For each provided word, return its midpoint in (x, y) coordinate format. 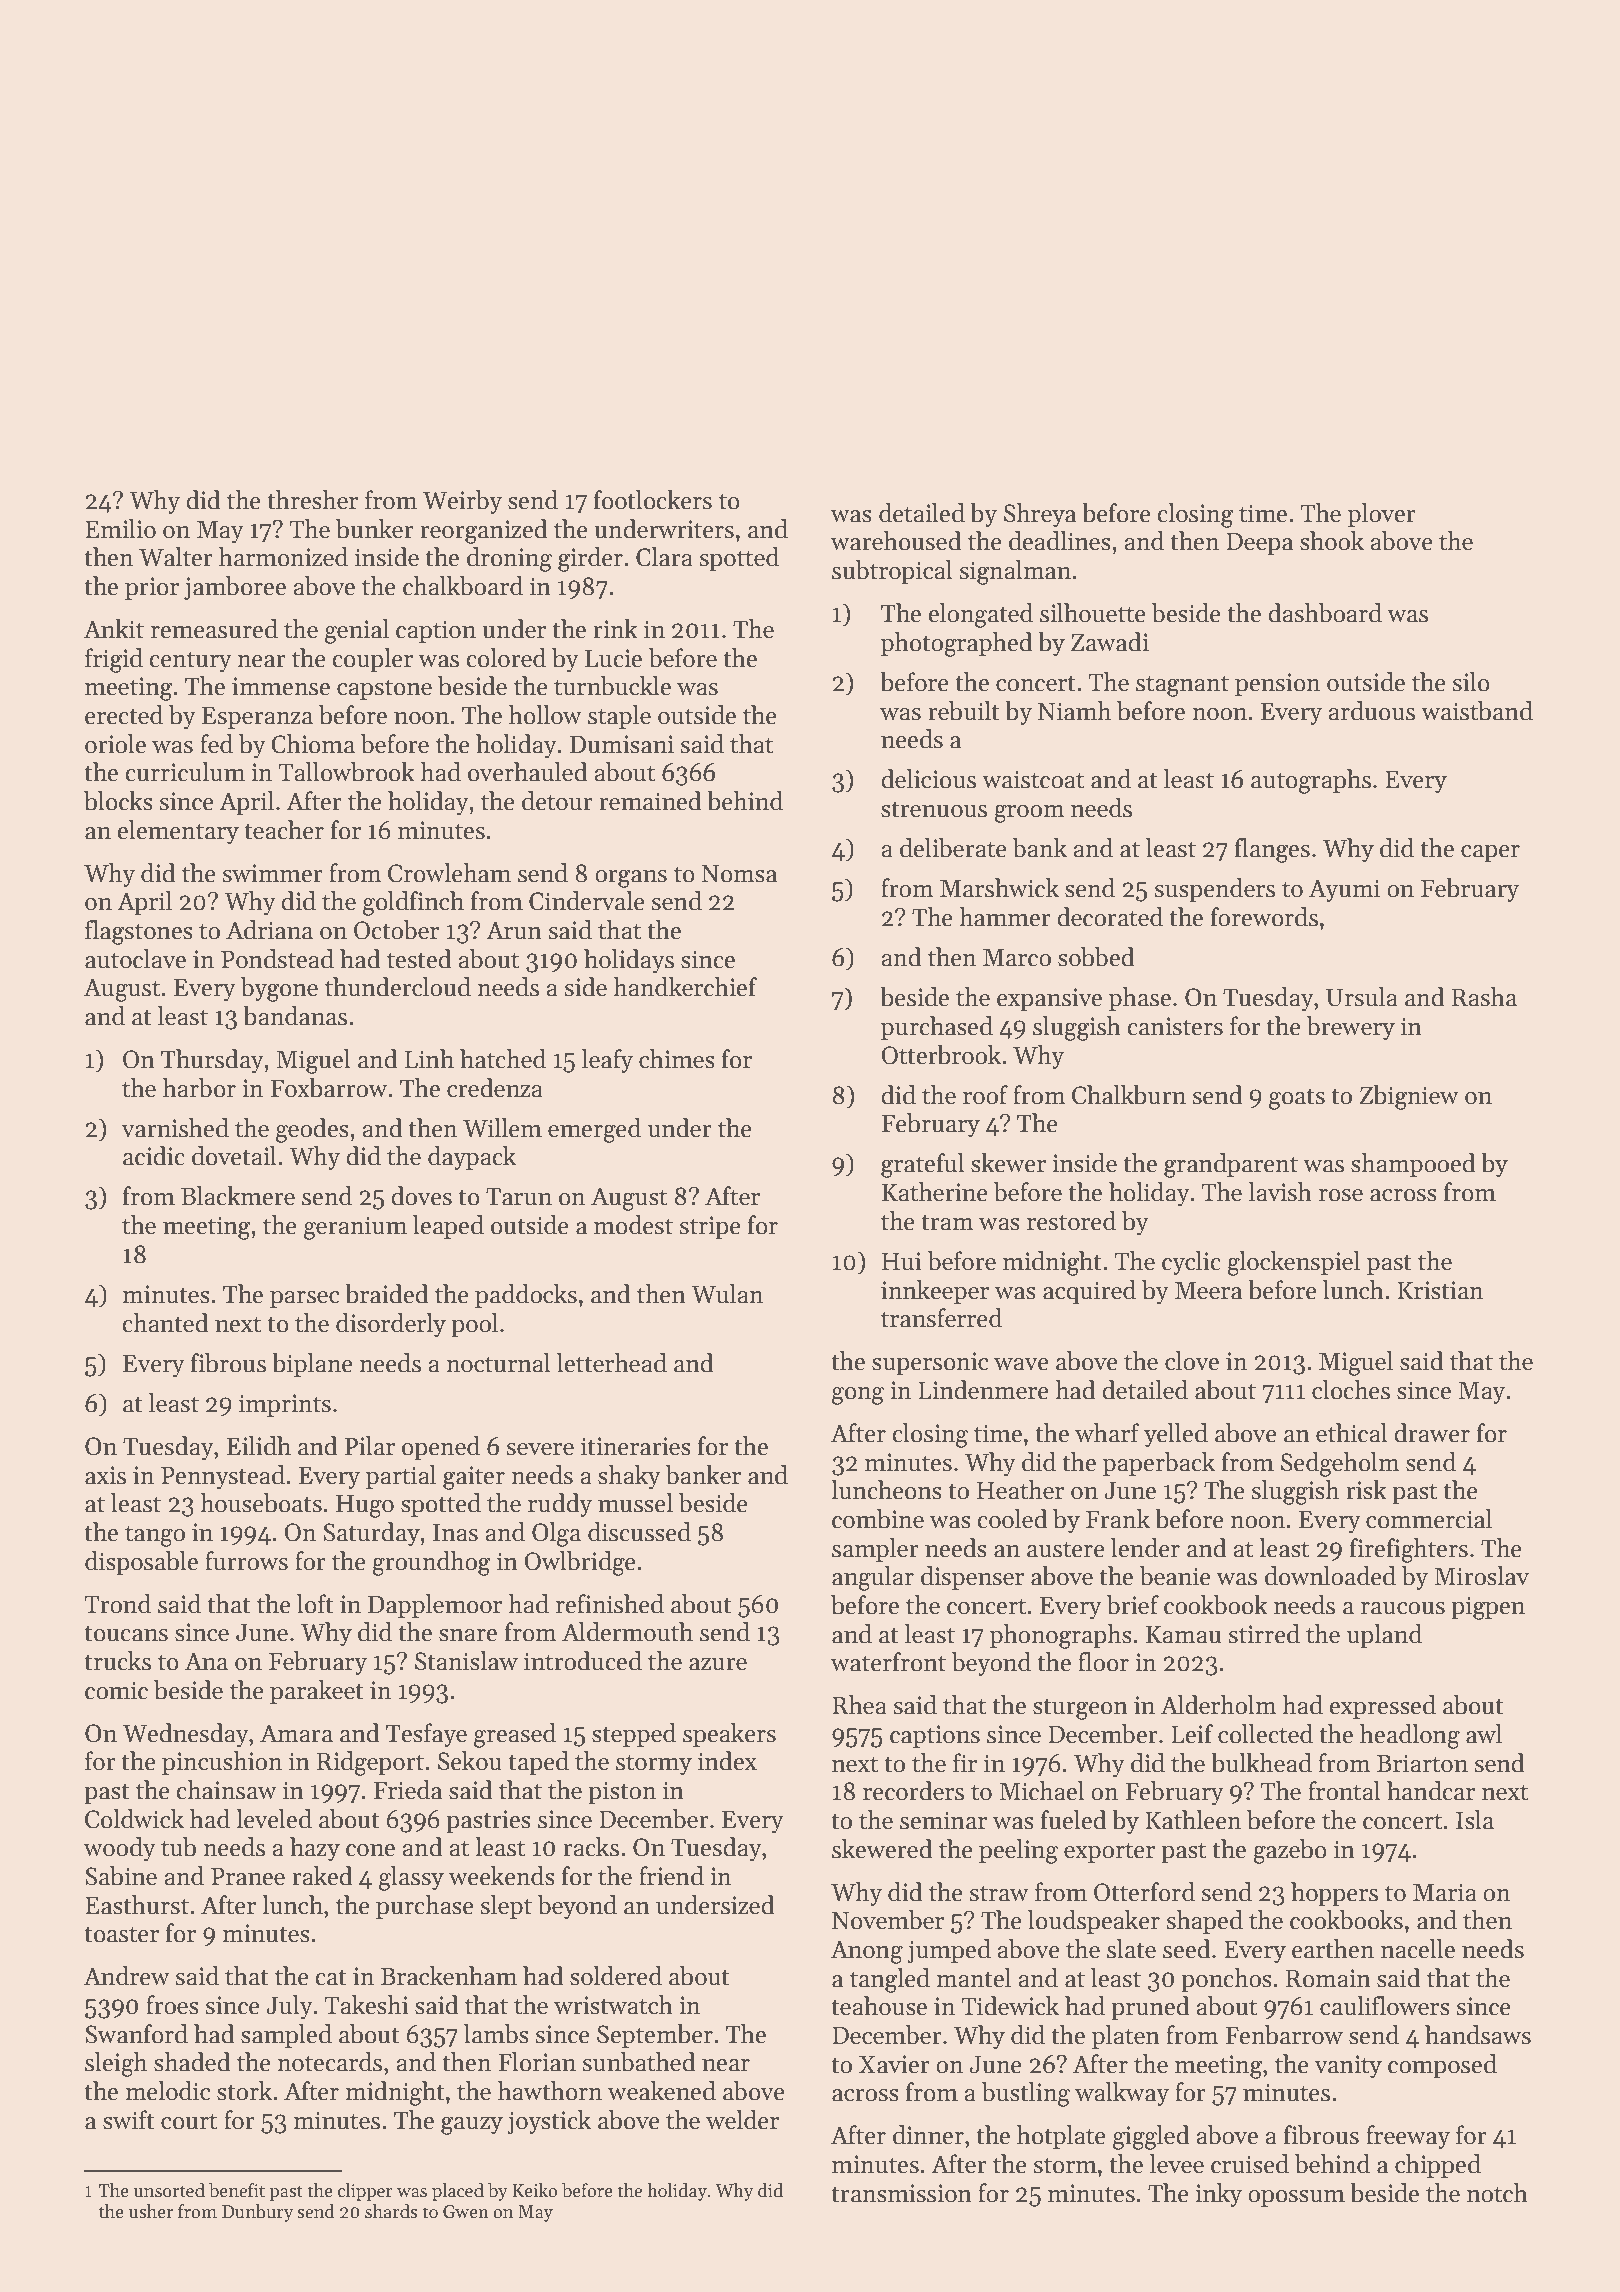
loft (315, 1604)
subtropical (892, 572)
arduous (1371, 711)
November (888, 1920)
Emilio (120, 529)
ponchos (1226, 1980)
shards (391, 2211)
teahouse (879, 2006)
